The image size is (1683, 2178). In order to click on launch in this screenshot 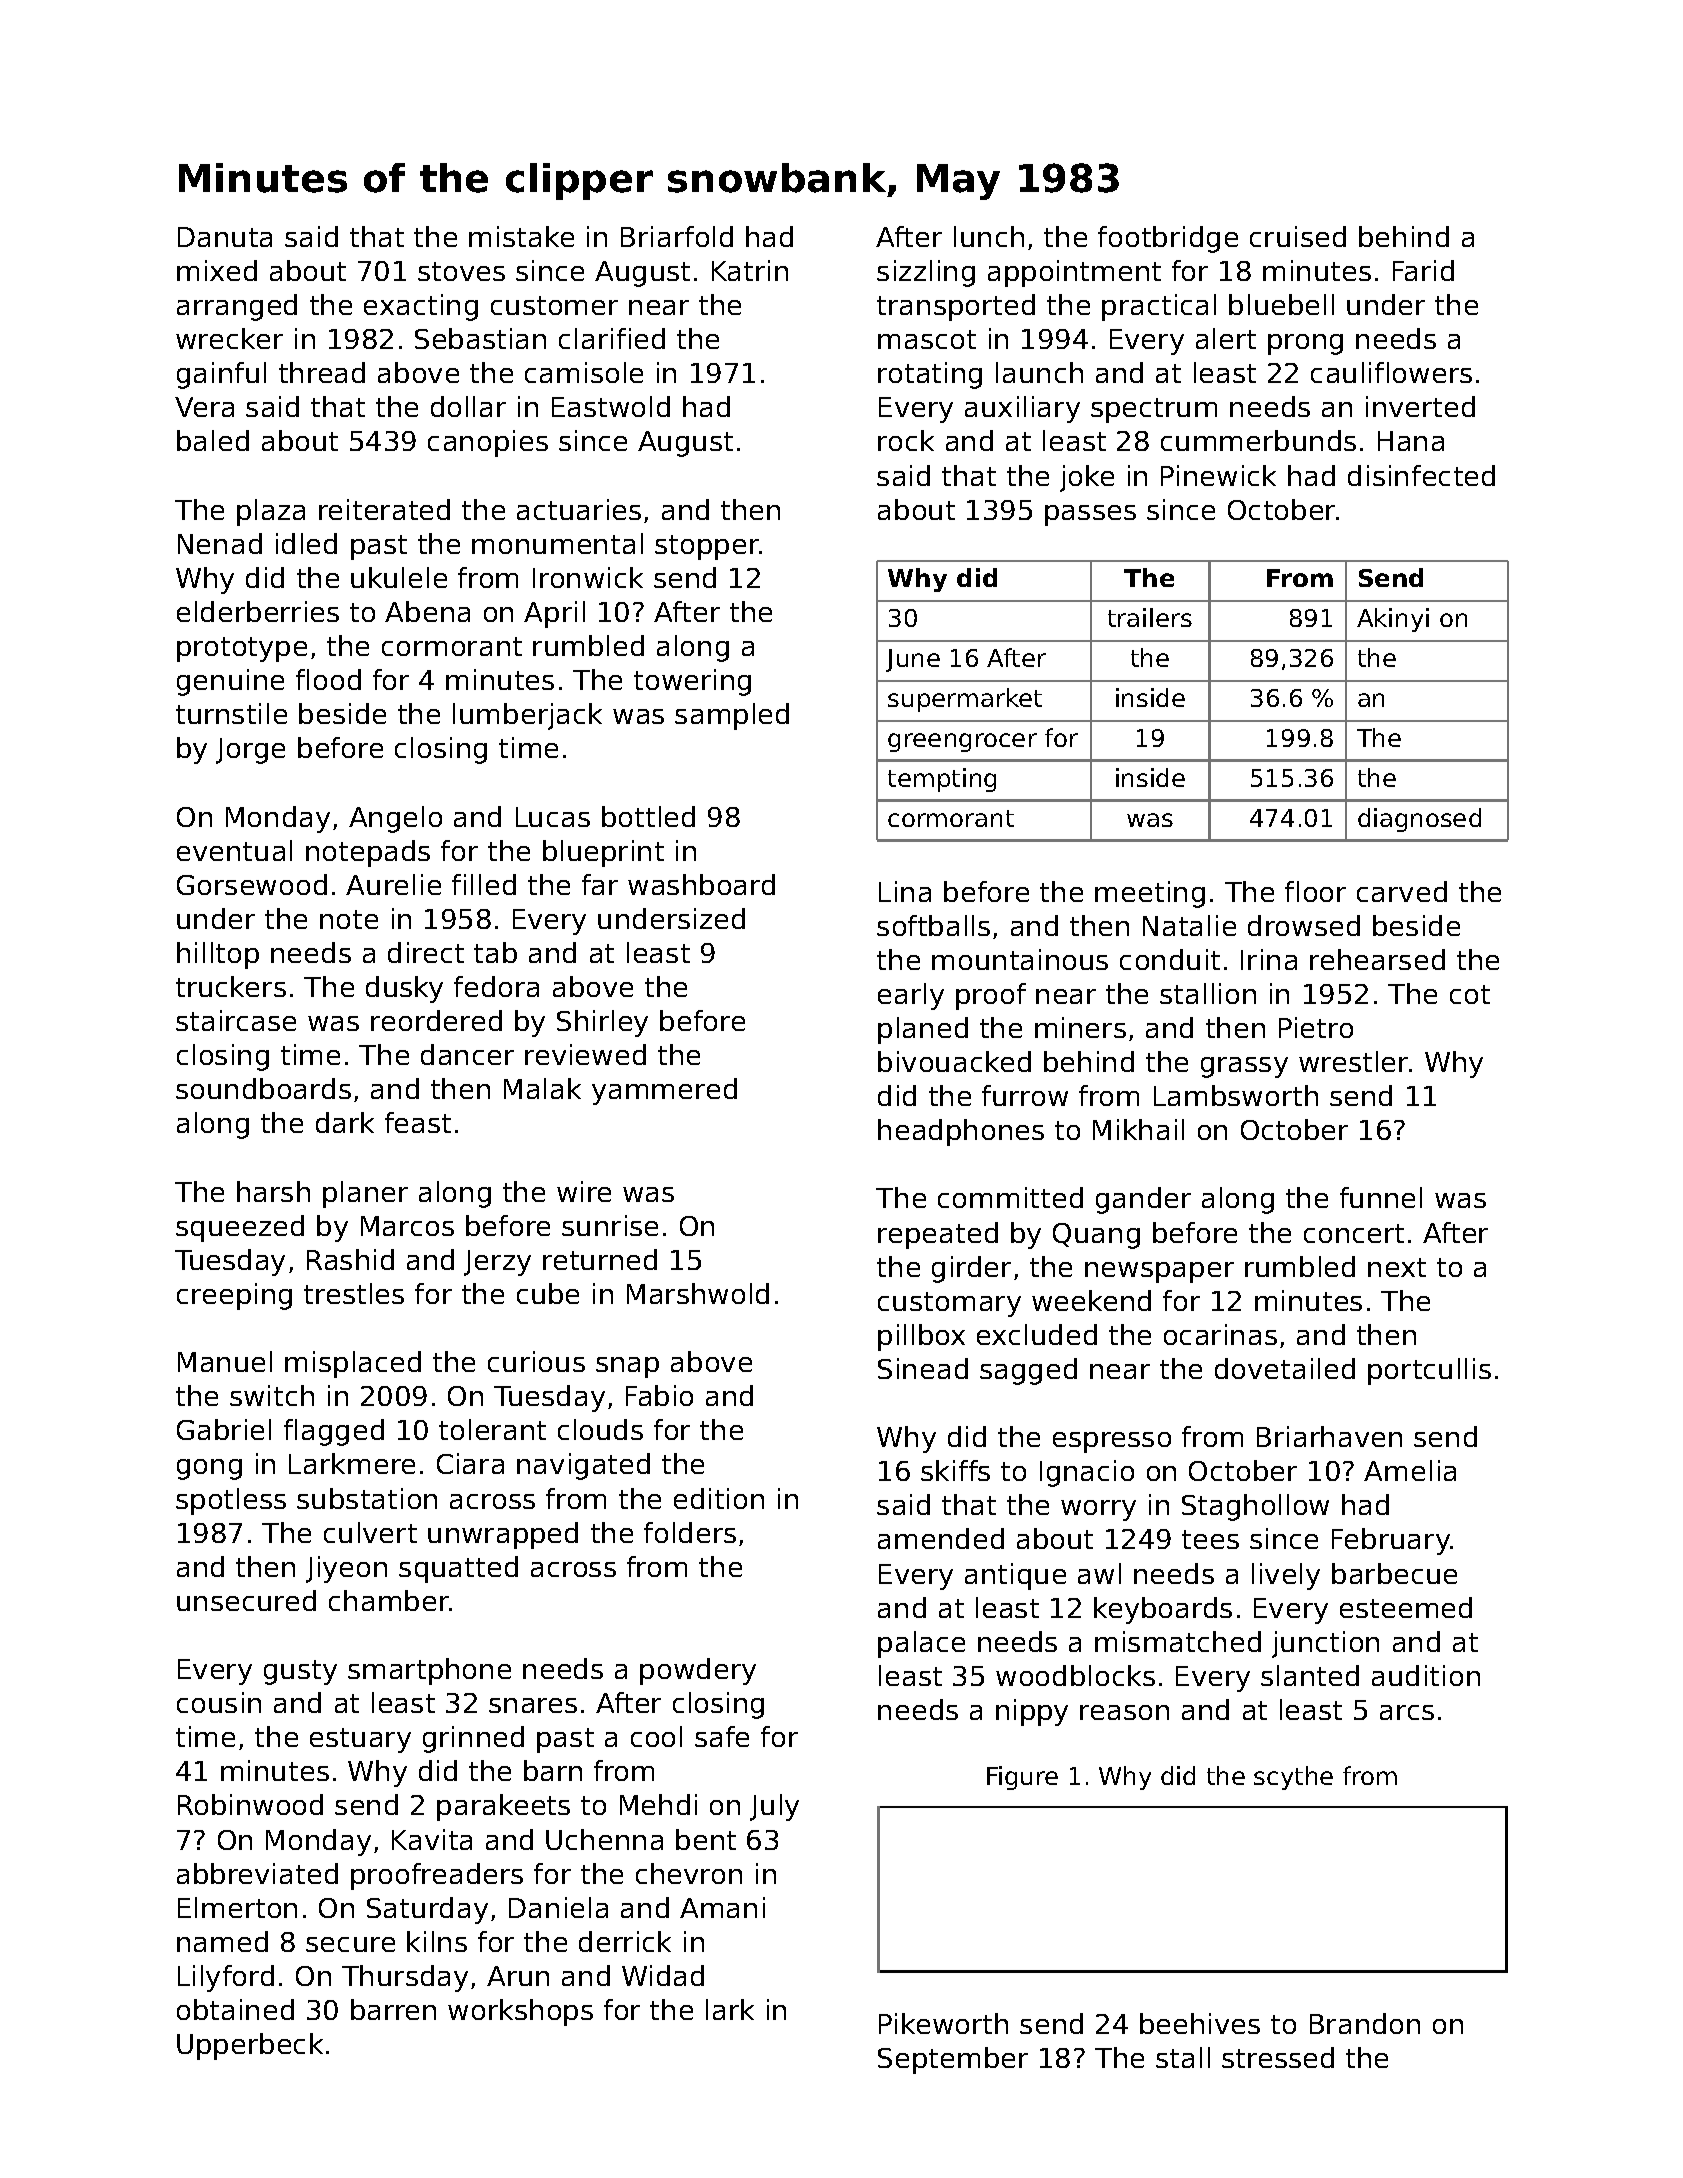, I will do `click(1039, 372)`.
